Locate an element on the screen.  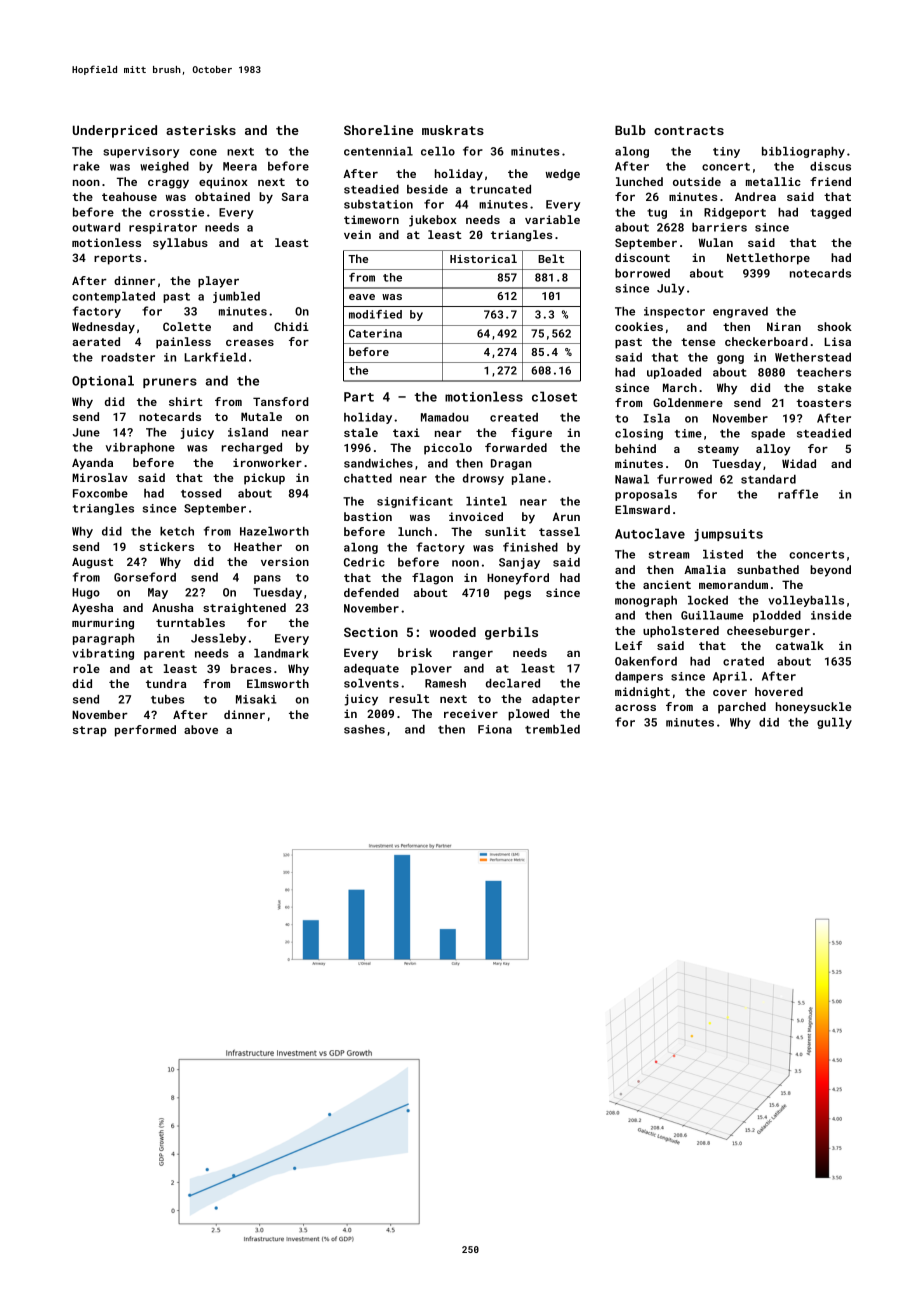
Autoclave is located at coordinates (650, 533).
